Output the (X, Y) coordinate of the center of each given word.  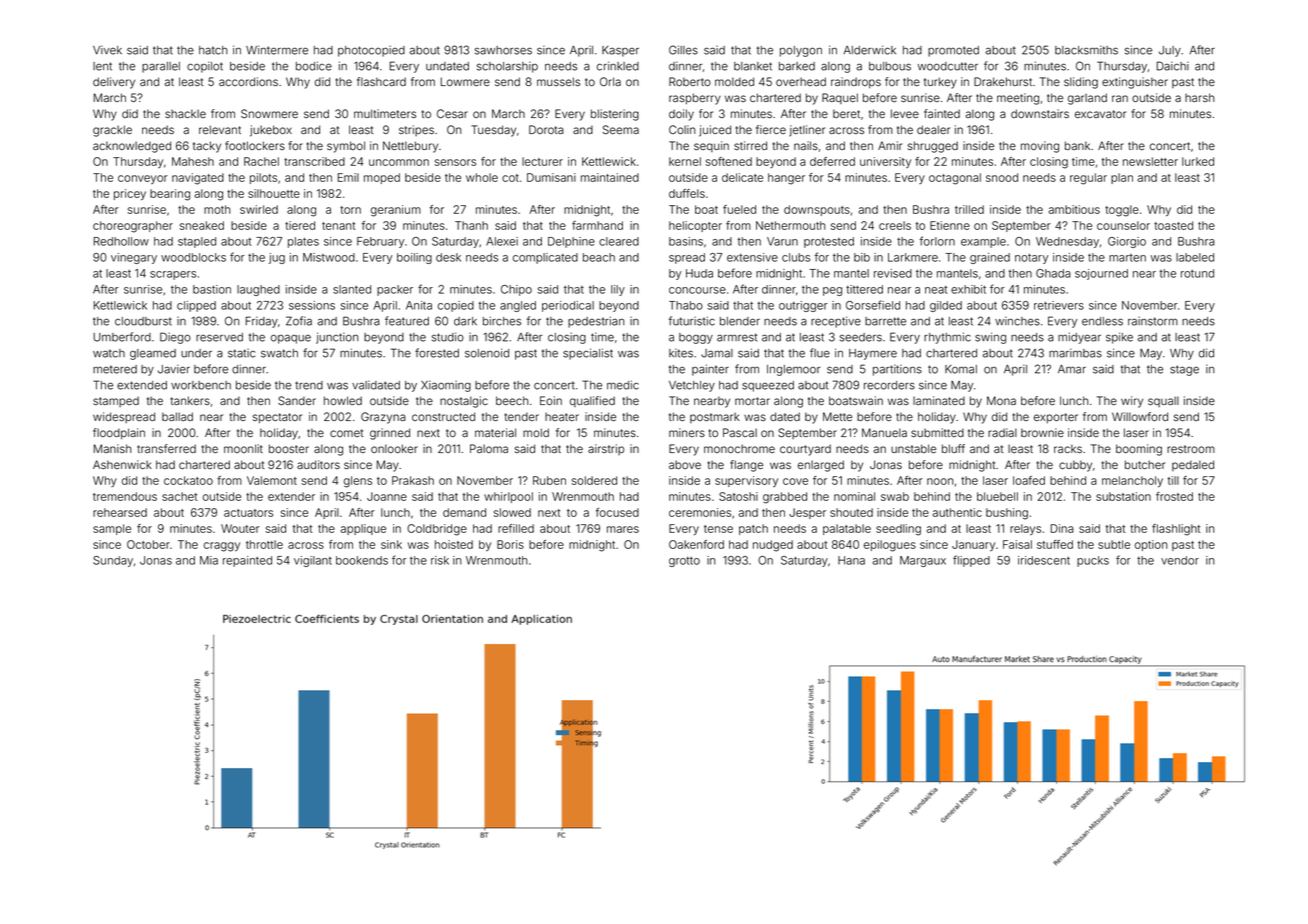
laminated (939, 400)
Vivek (107, 50)
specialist (588, 354)
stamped (116, 401)
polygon (801, 51)
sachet (180, 496)
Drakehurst (1003, 81)
